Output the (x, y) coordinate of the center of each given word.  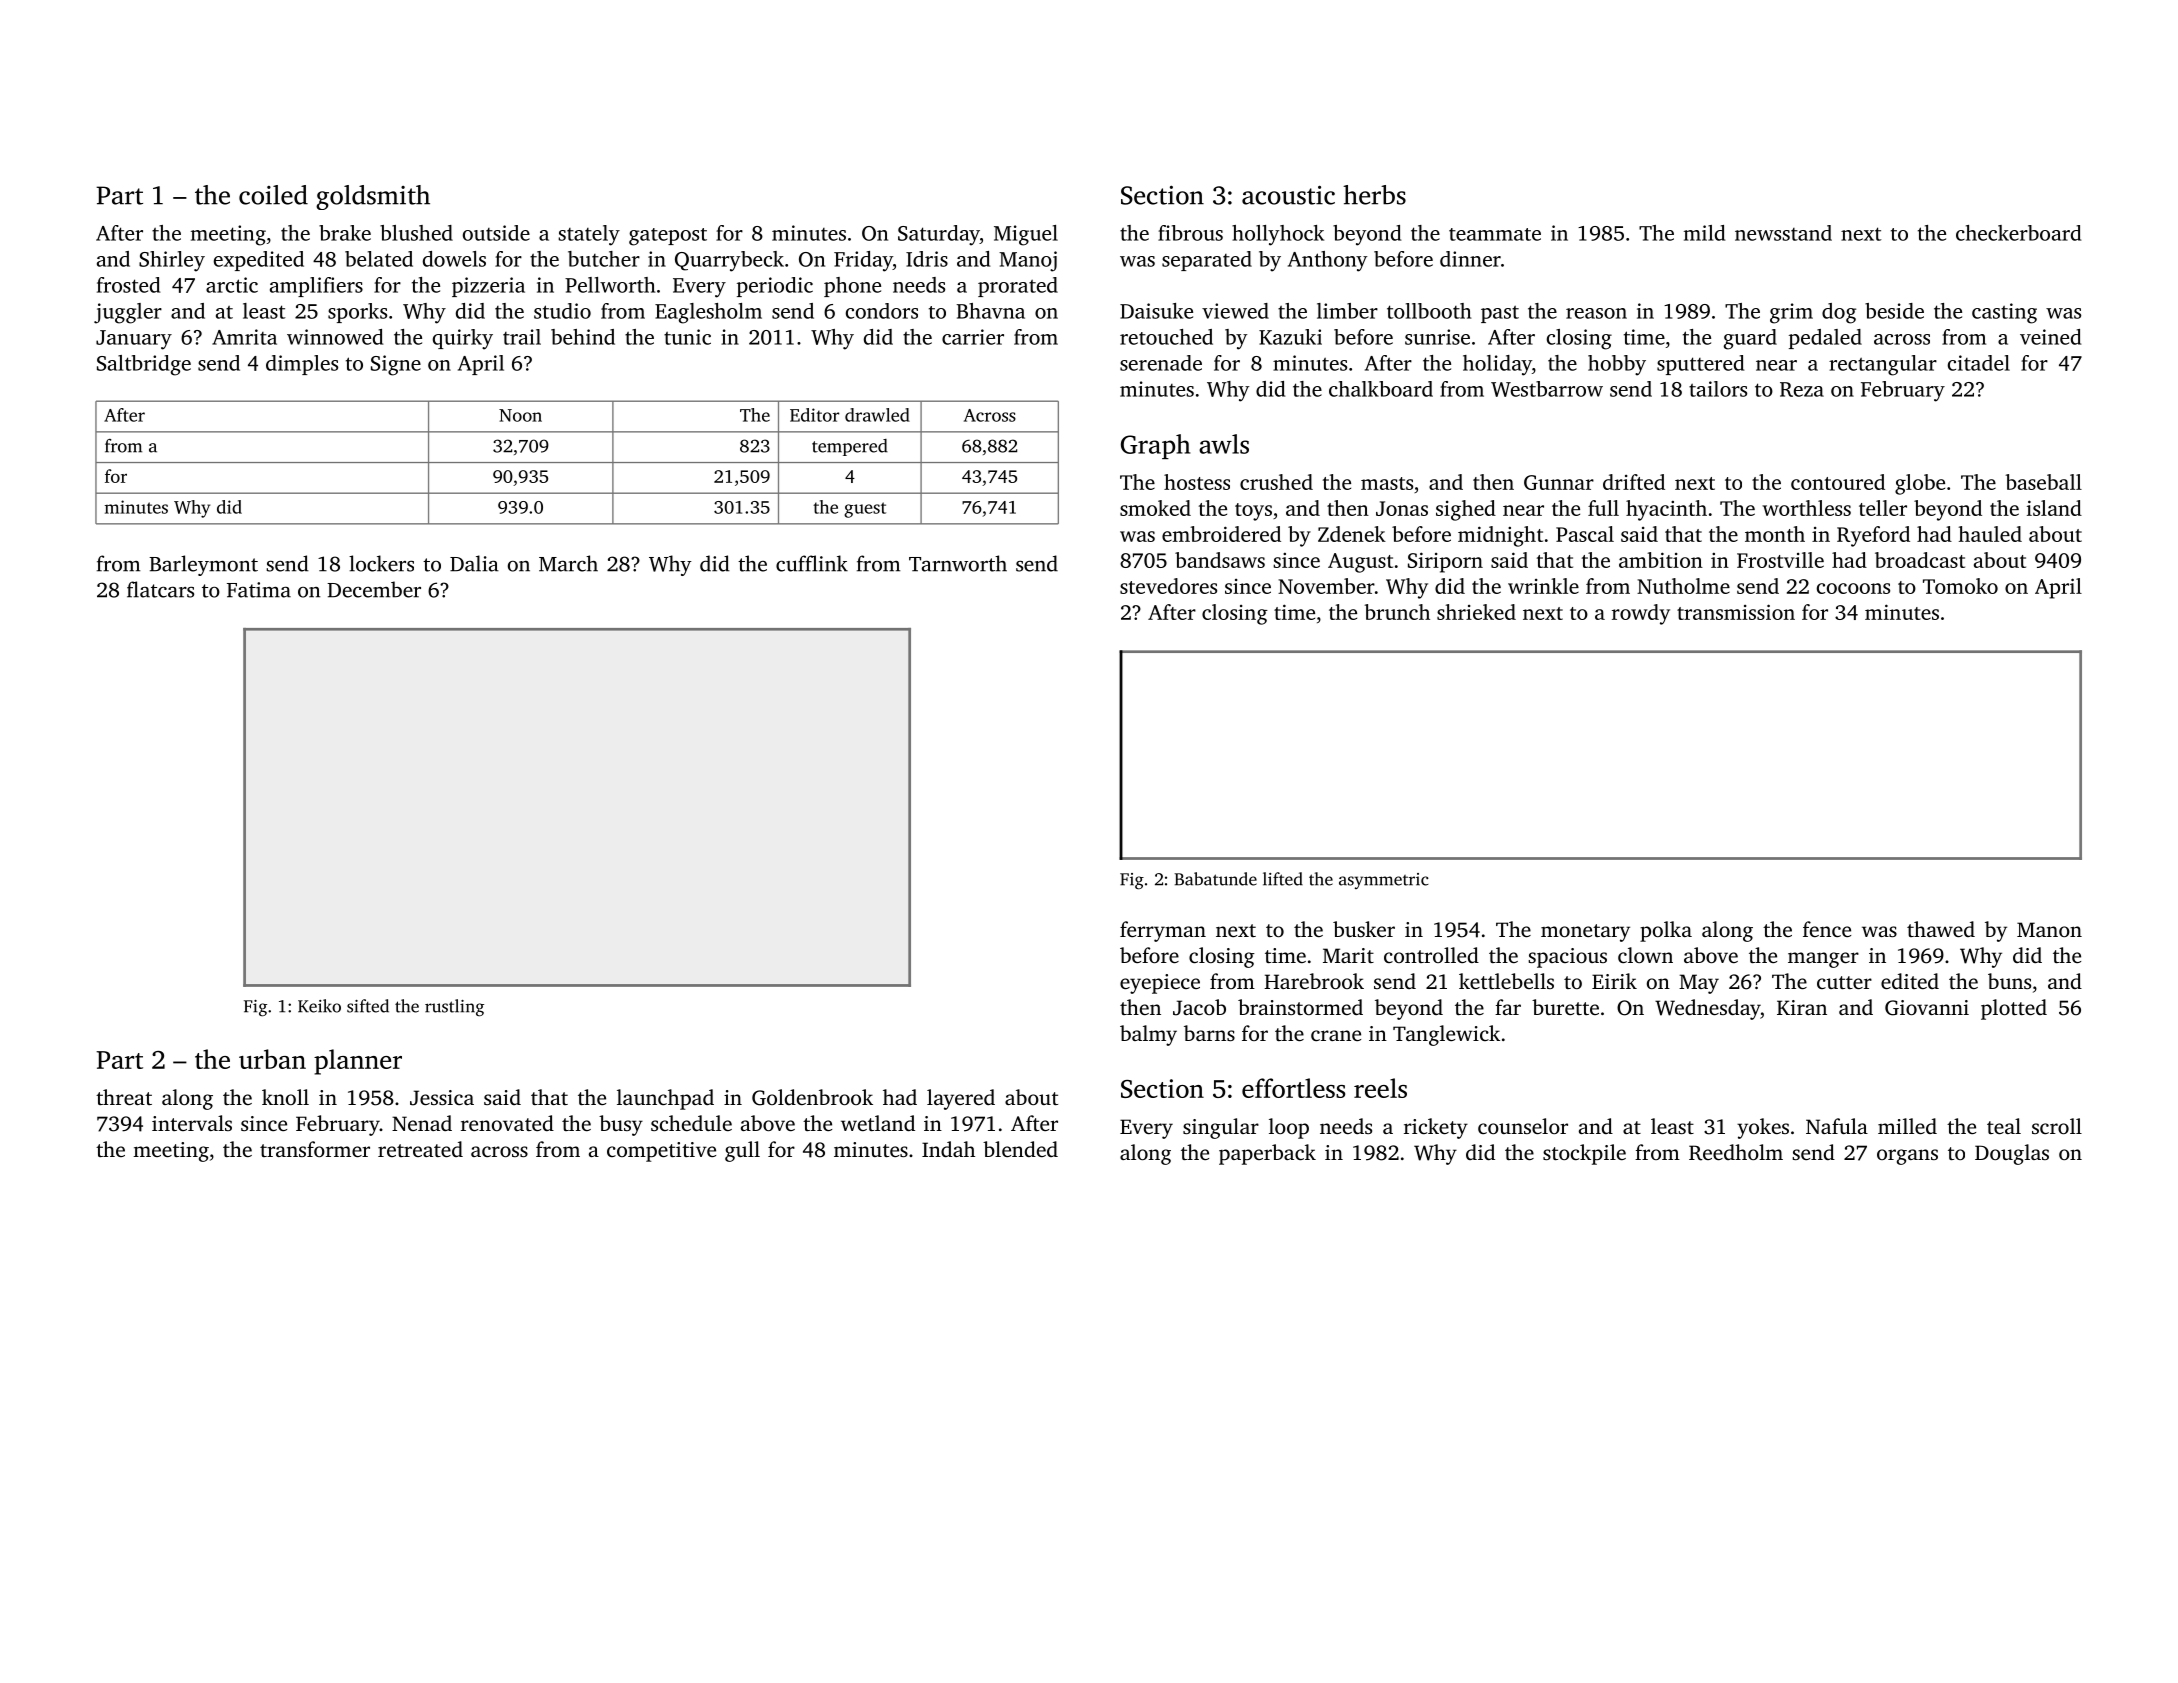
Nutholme (1683, 586)
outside (496, 233)
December (374, 589)
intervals (192, 1123)
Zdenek (1352, 534)
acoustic (1288, 195)
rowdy (1641, 614)
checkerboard (2018, 233)
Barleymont (203, 565)
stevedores (1168, 586)
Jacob (1199, 1007)
